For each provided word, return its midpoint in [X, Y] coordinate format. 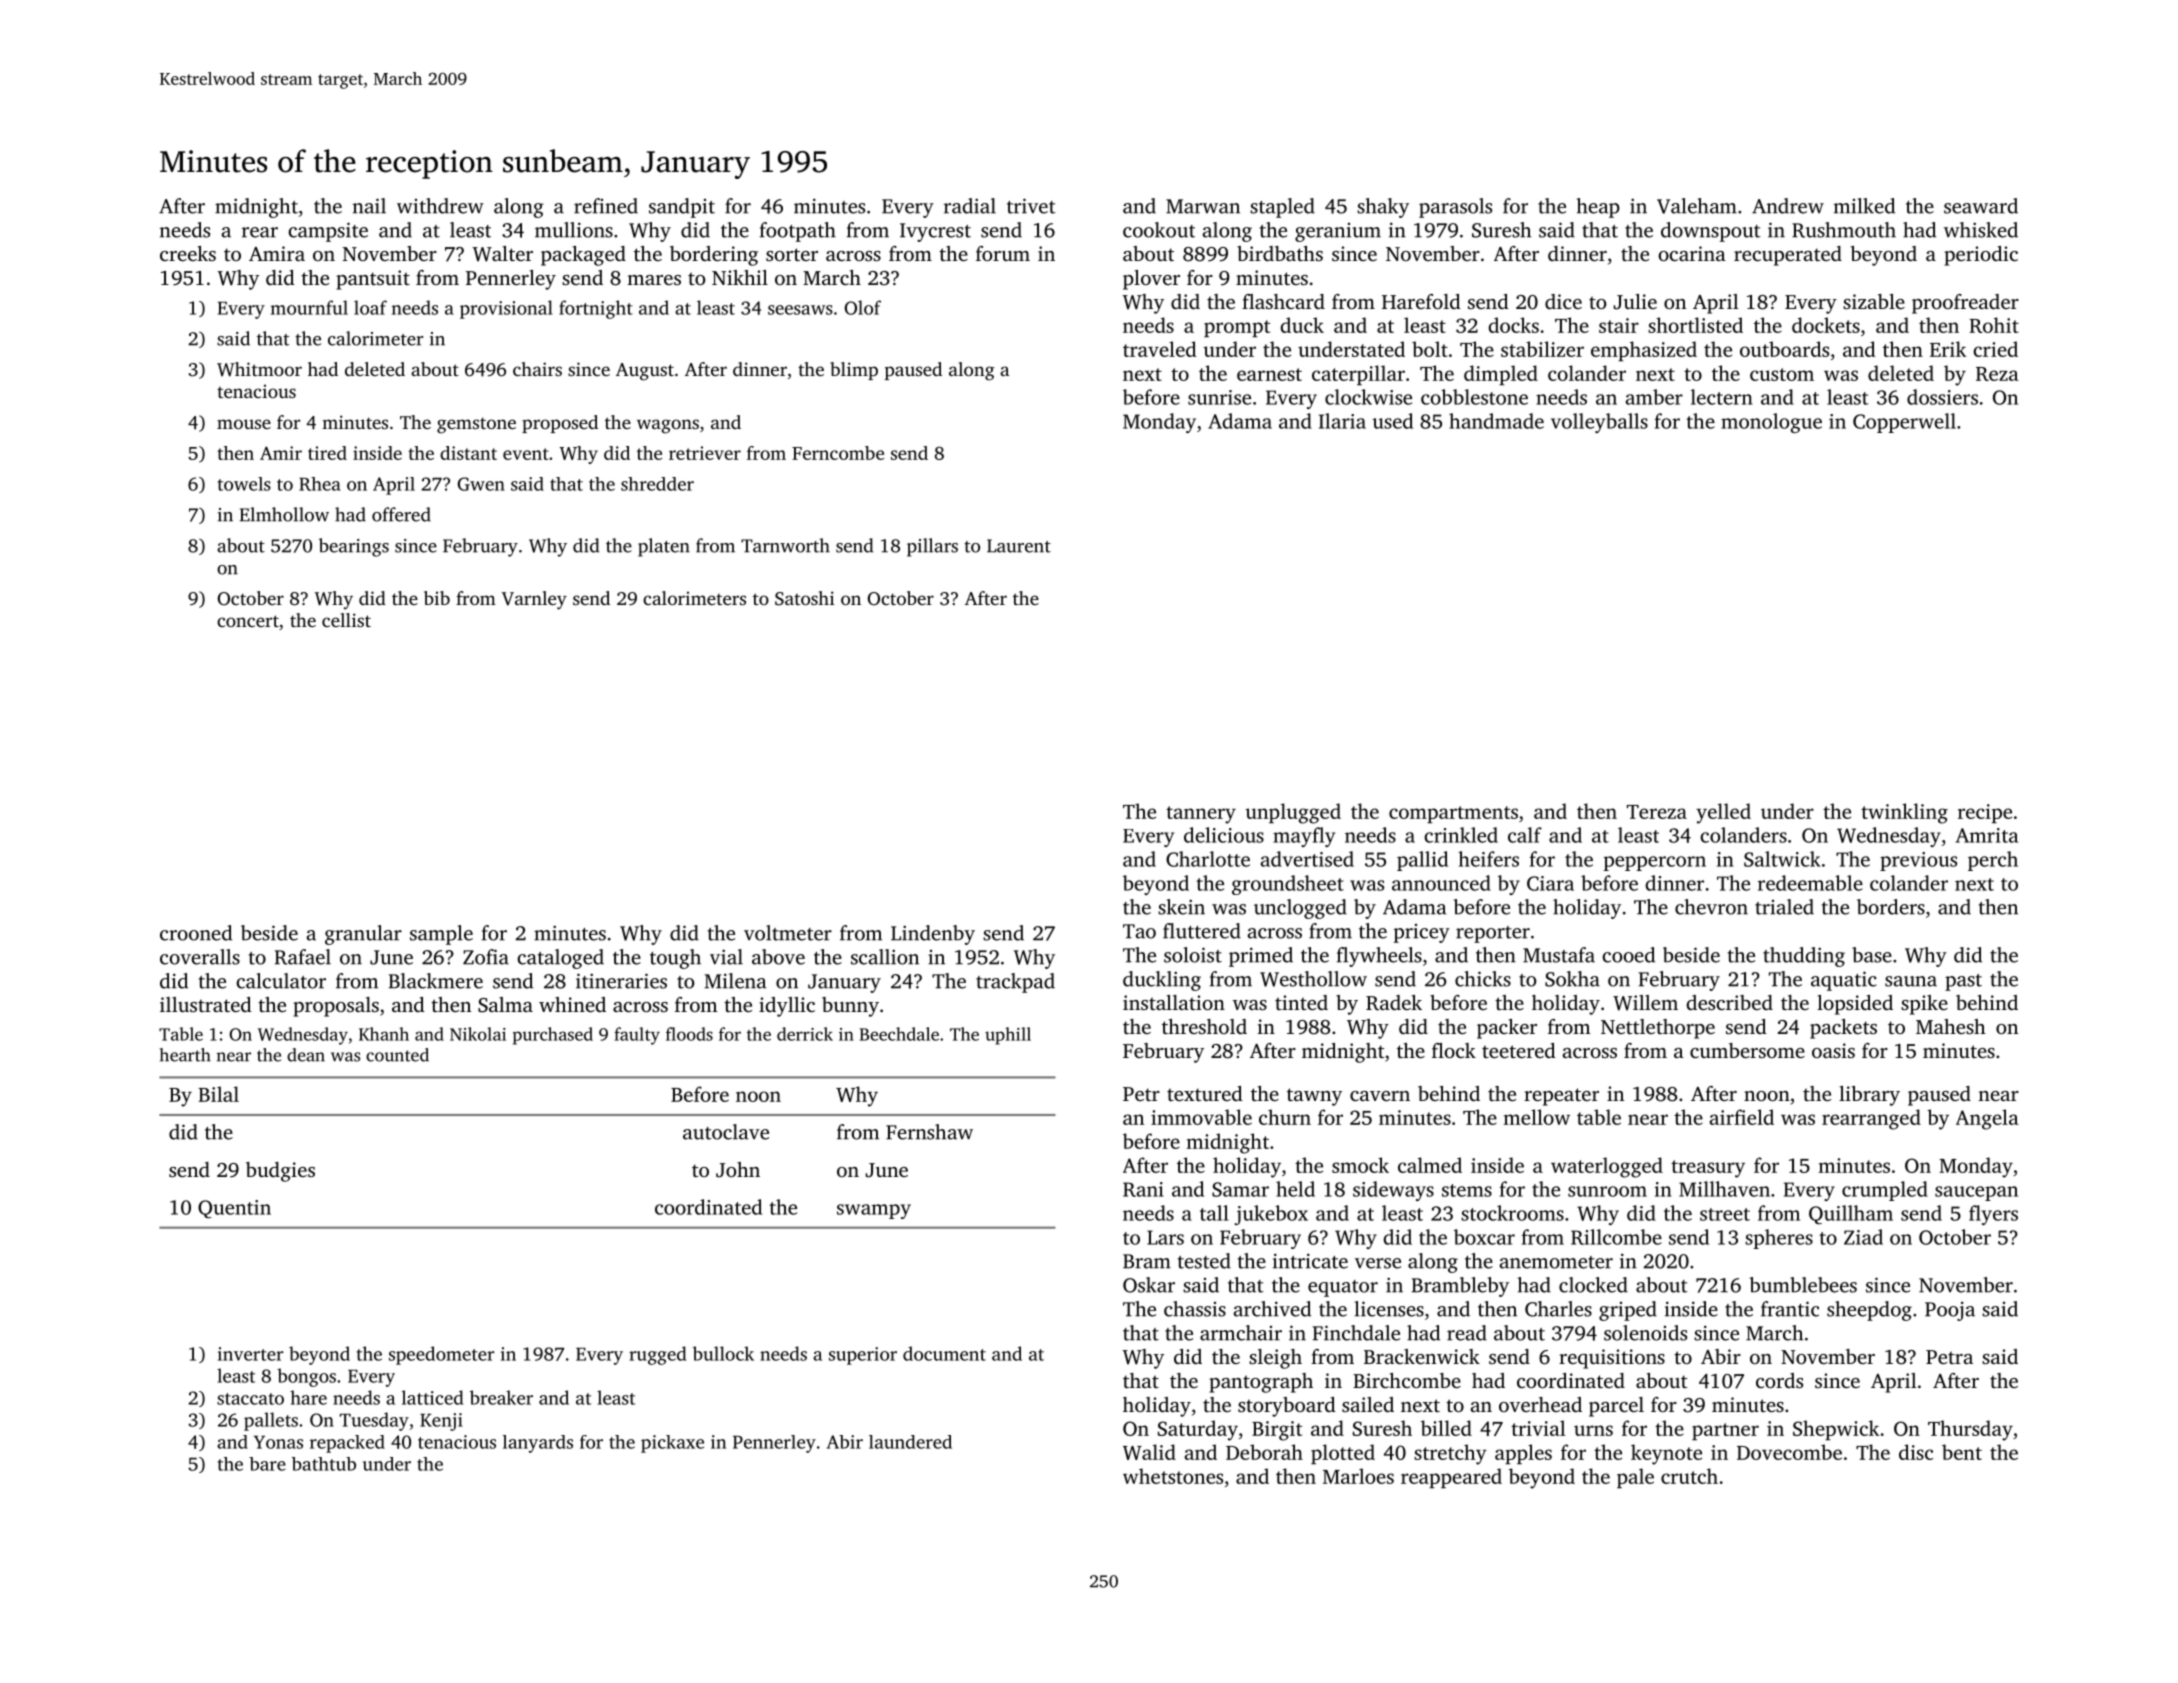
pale [1635, 1478]
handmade [1496, 421]
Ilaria [1342, 421]
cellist [346, 620]
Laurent [1019, 546]
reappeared [1451, 1478]
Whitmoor [259, 369]
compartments [1453, 814]
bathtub [324, 1464]
